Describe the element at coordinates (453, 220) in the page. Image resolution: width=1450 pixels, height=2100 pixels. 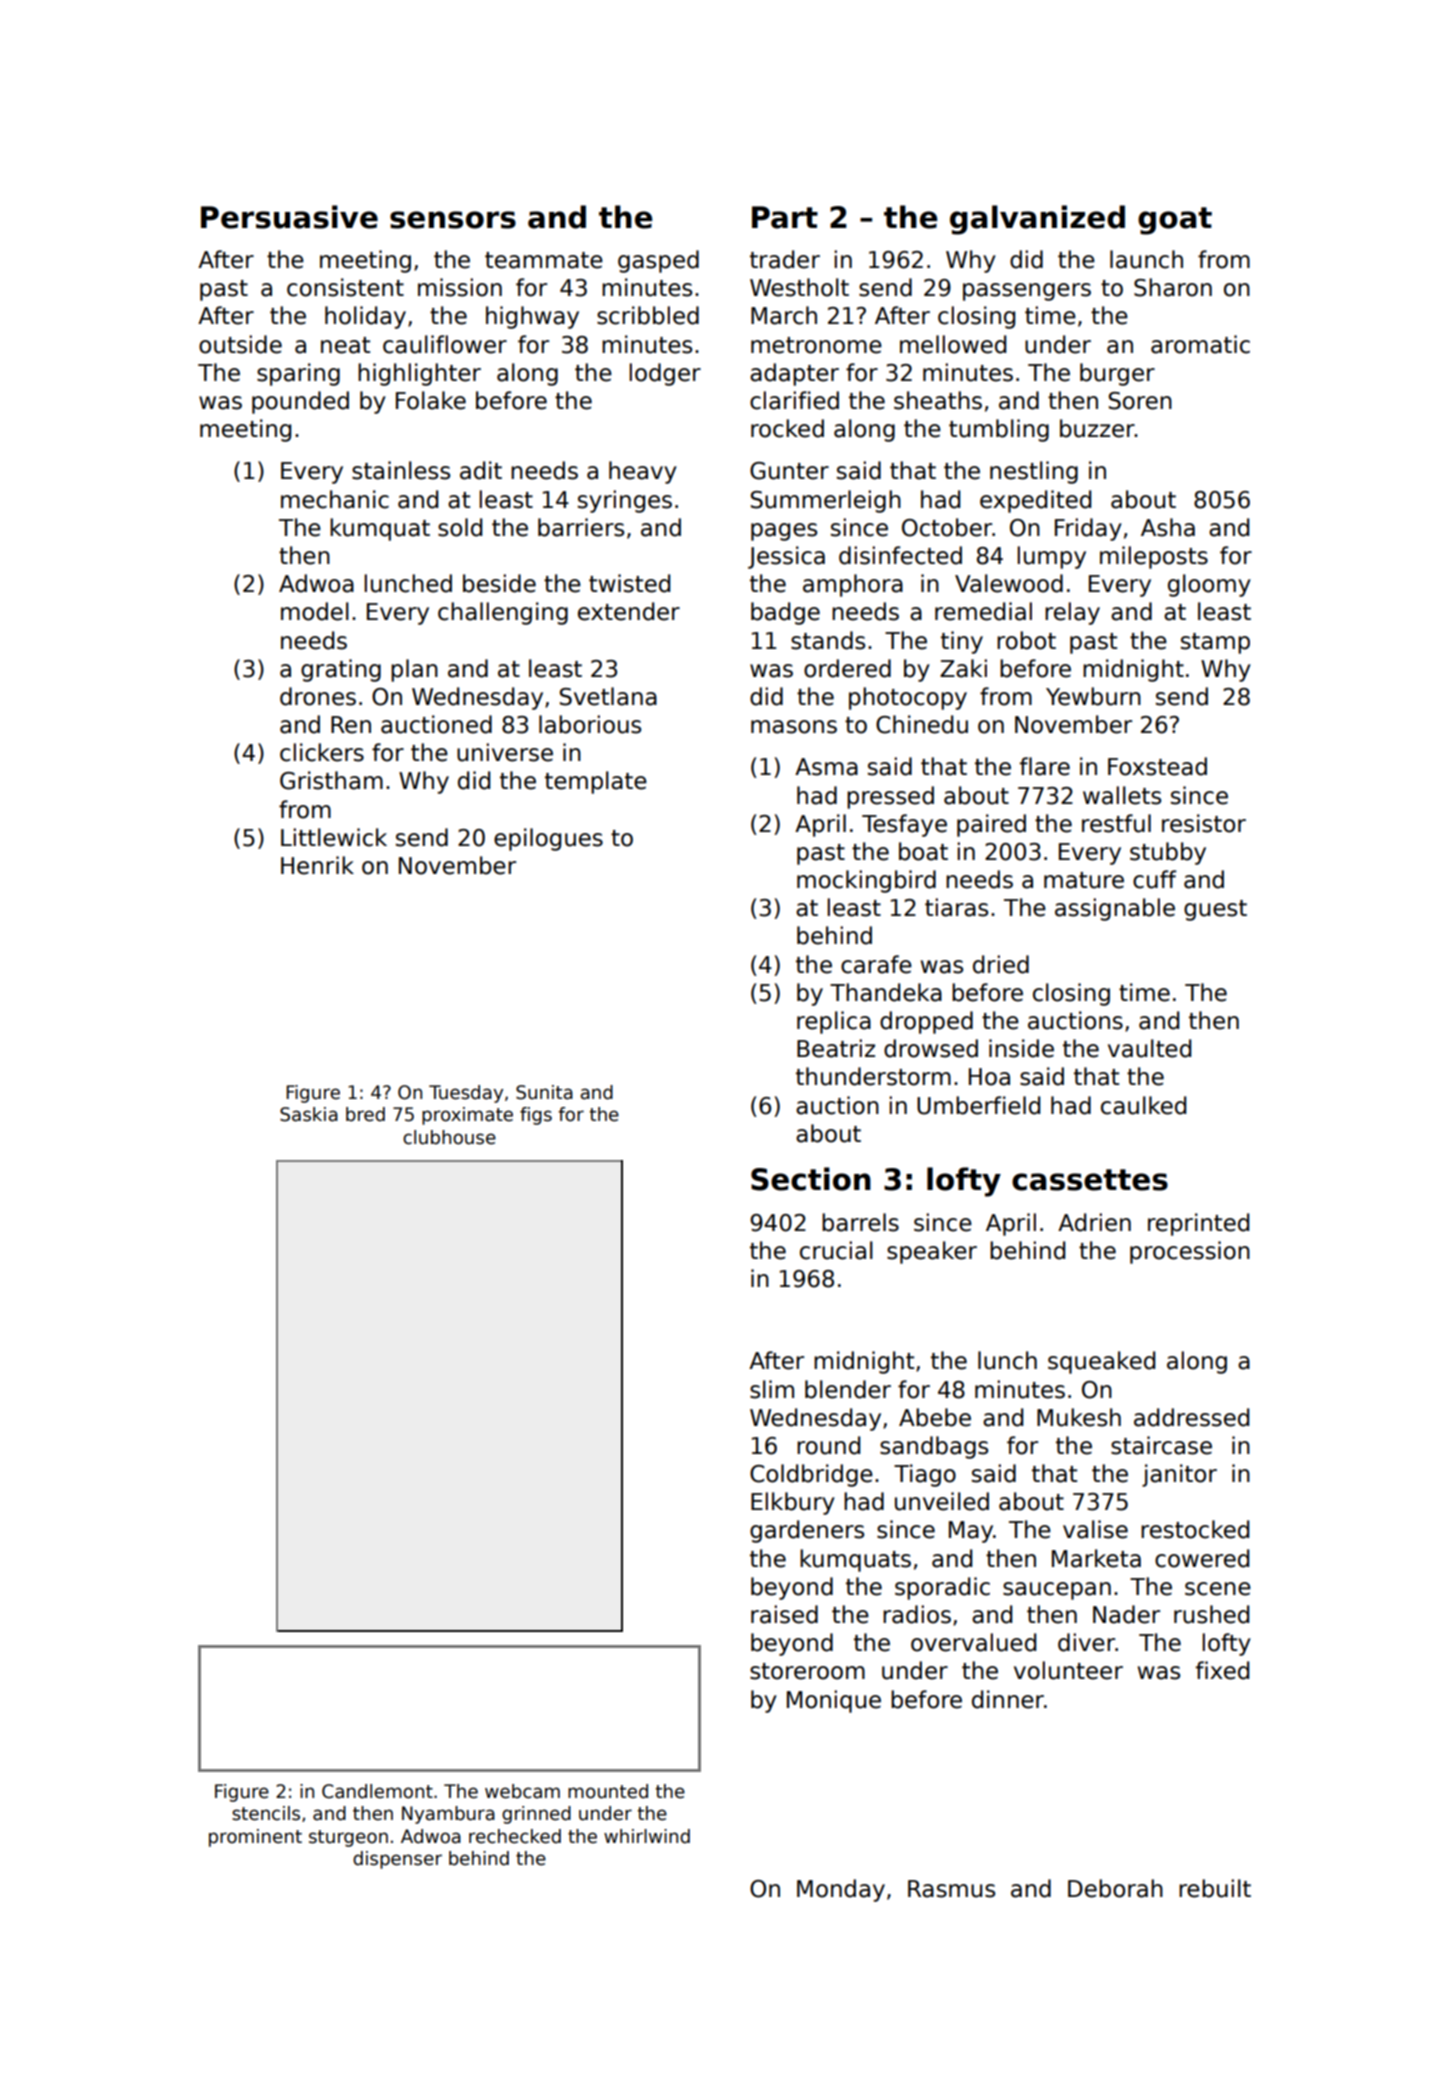
I see `sensors` at that location.
